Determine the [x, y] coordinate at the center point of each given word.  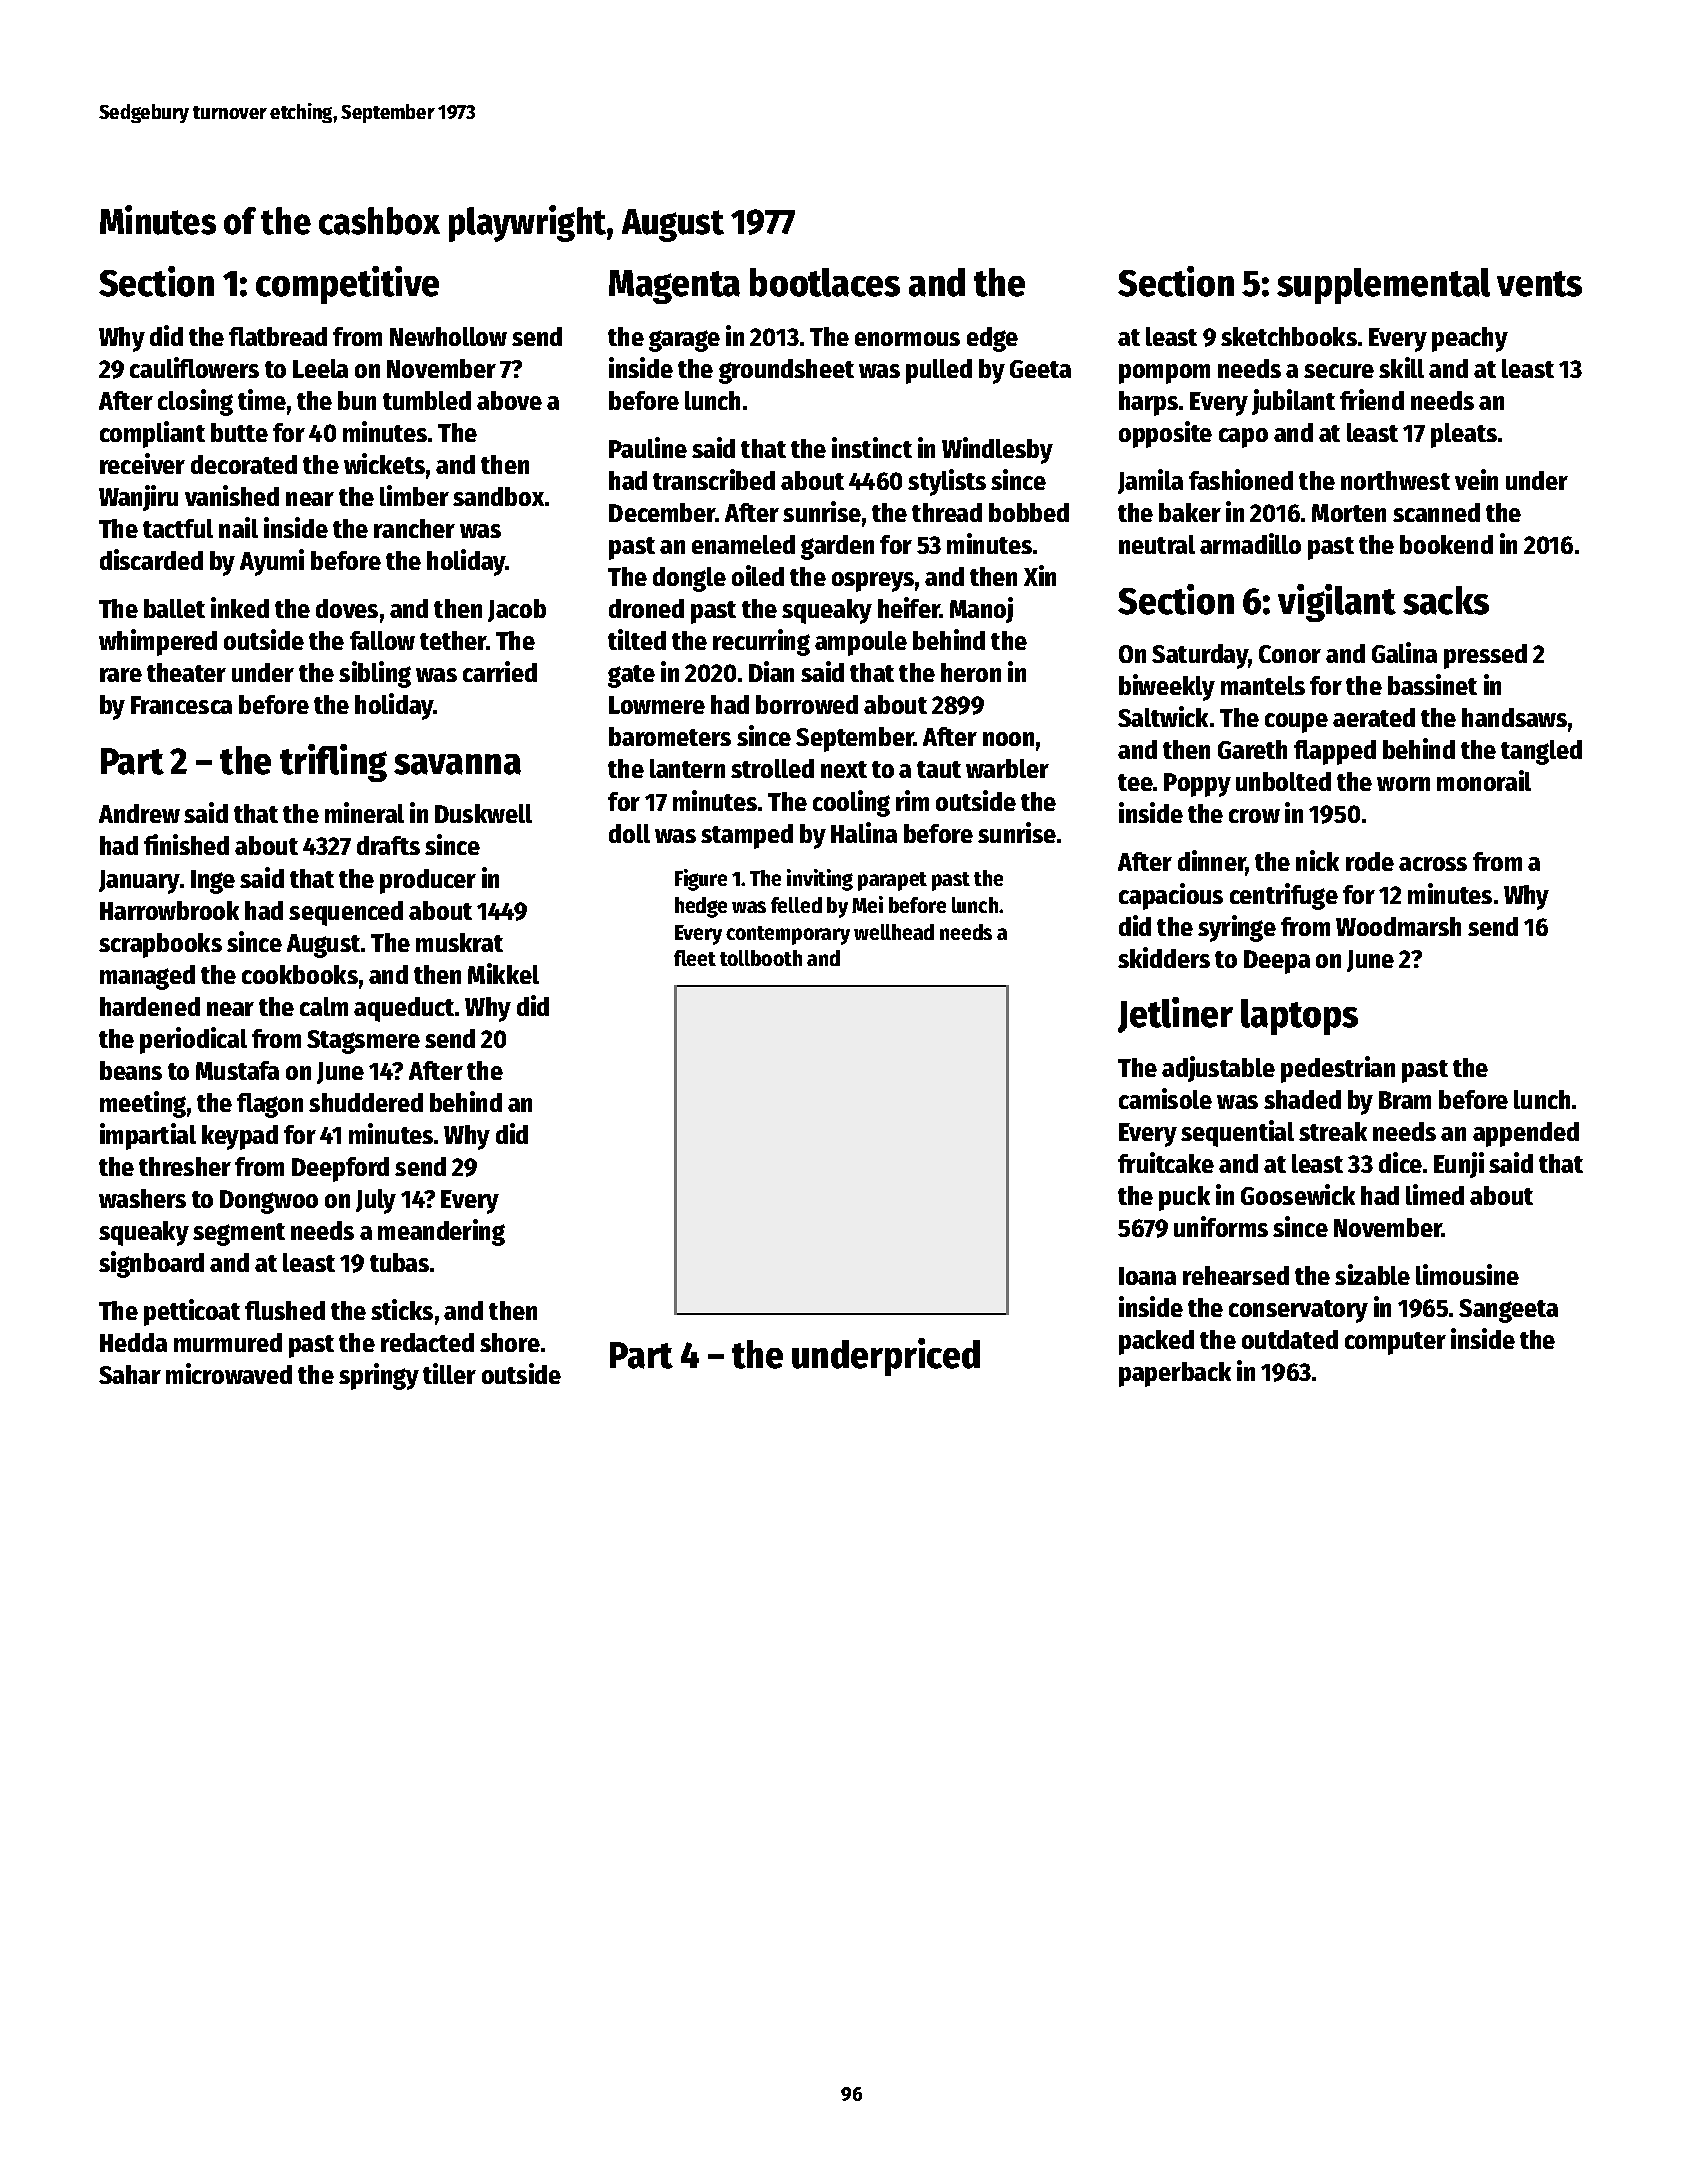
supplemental [1383, 286]
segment [239, 1234]
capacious [1171, 896]
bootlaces [825, 282]
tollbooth [761, 958]
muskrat [459, 942]
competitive [347, 285]
